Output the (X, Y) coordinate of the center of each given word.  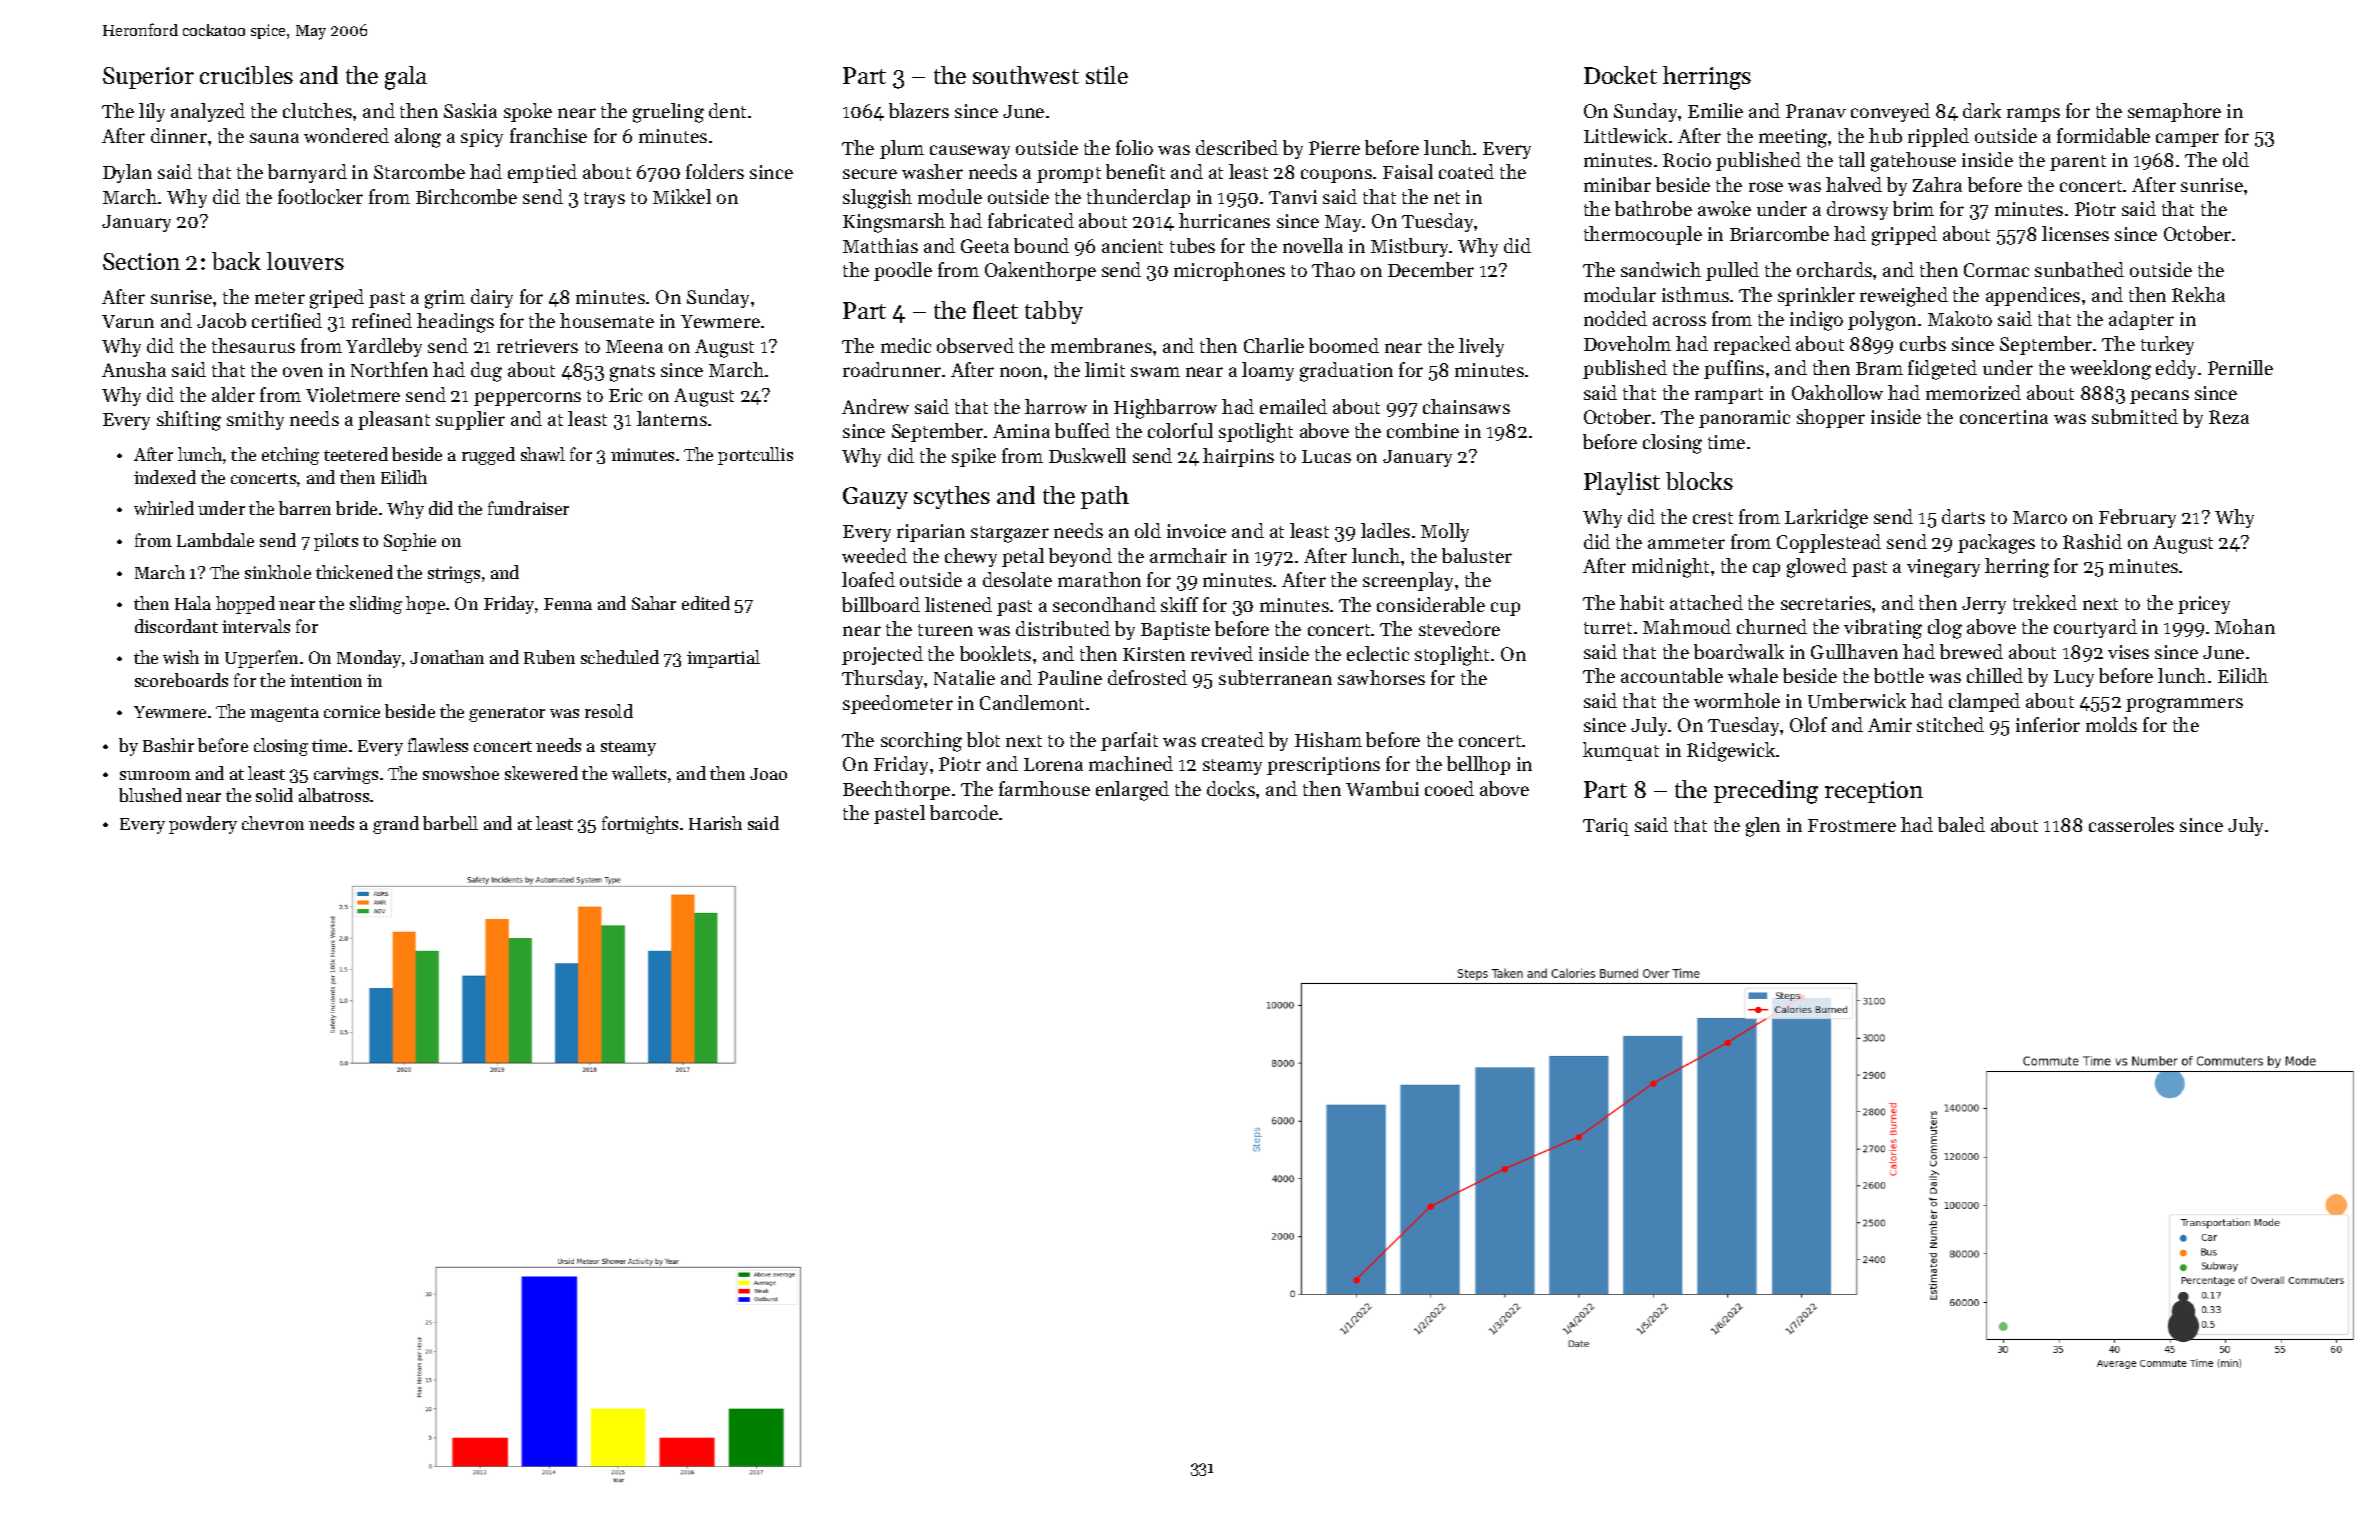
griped (337, 299)
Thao (1333, 269)
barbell (450, 823)
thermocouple (1643, 235)
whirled (164, 508)
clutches (317, 110)
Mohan (2245, 626)
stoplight (1452, 656)
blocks (1699, 481)
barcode (964, 812)
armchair (1188, 555)
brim (1913, 208)
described (1237, 147)
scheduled (620, 657)
